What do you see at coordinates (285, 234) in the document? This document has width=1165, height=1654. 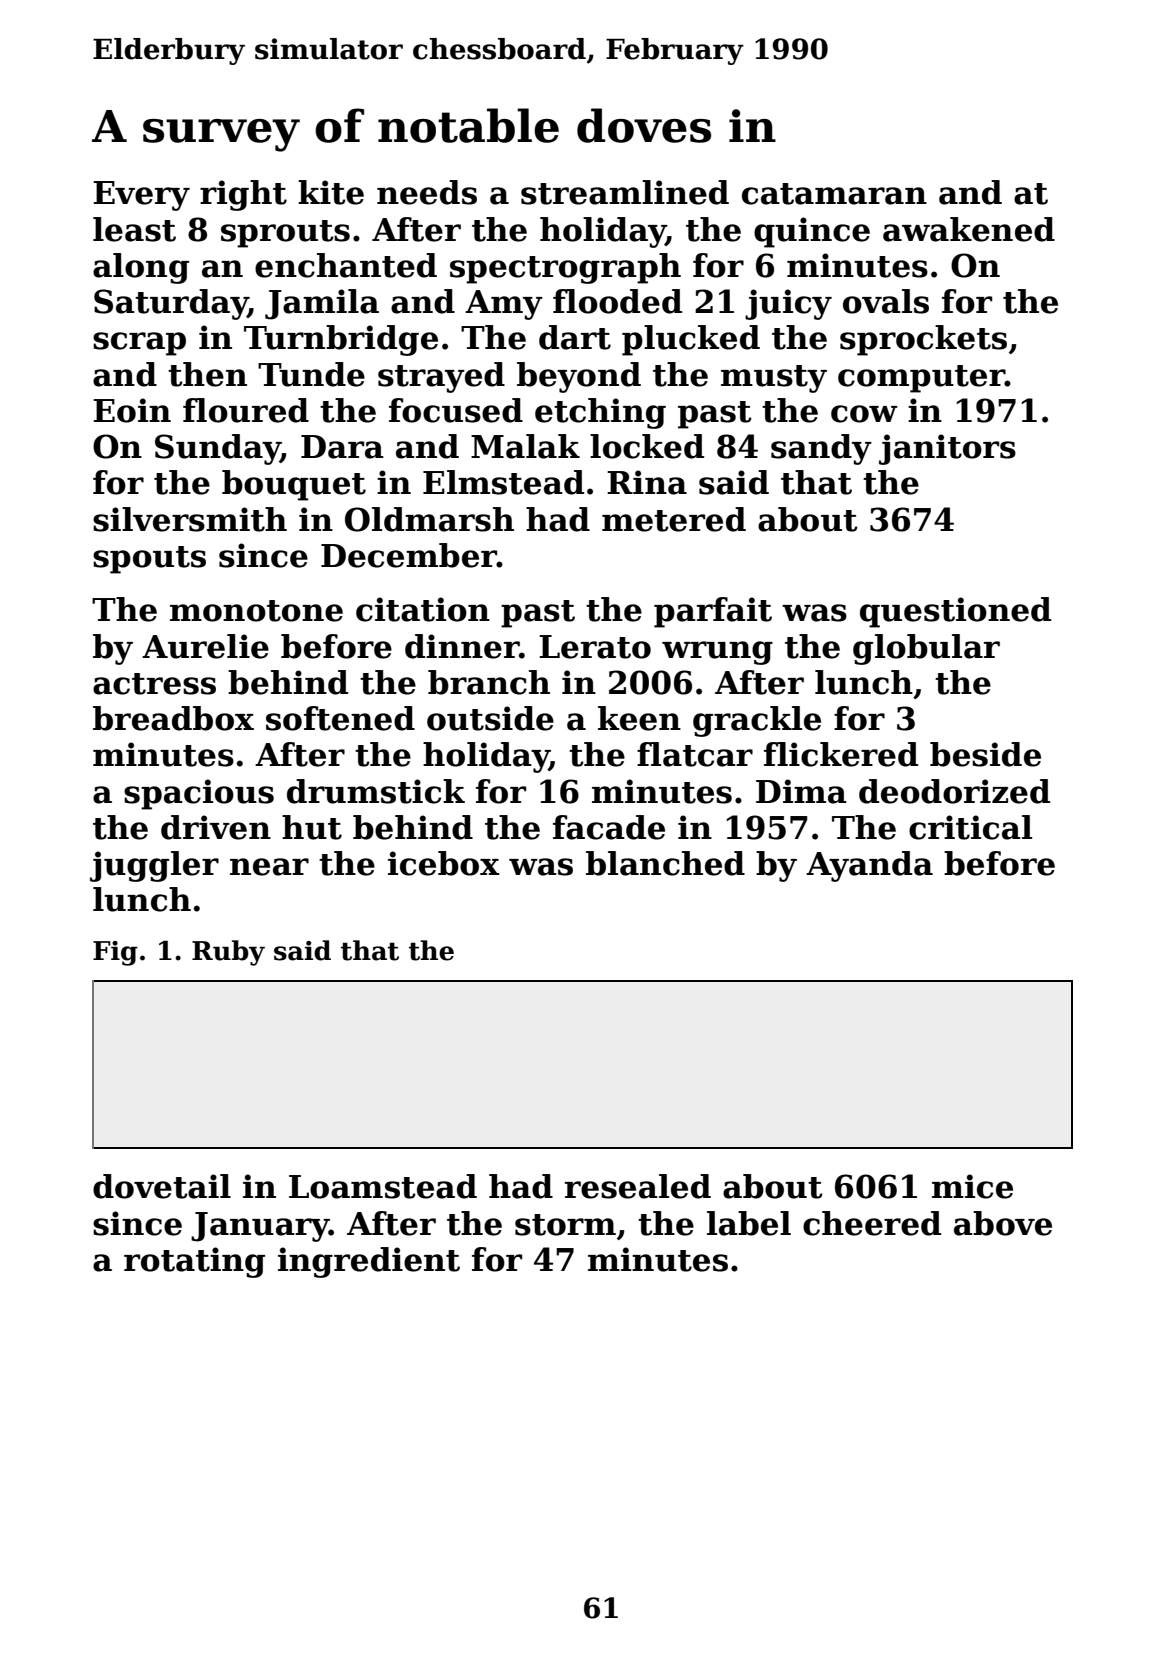 I see `sprouts` at bounding box center [285, 234].
